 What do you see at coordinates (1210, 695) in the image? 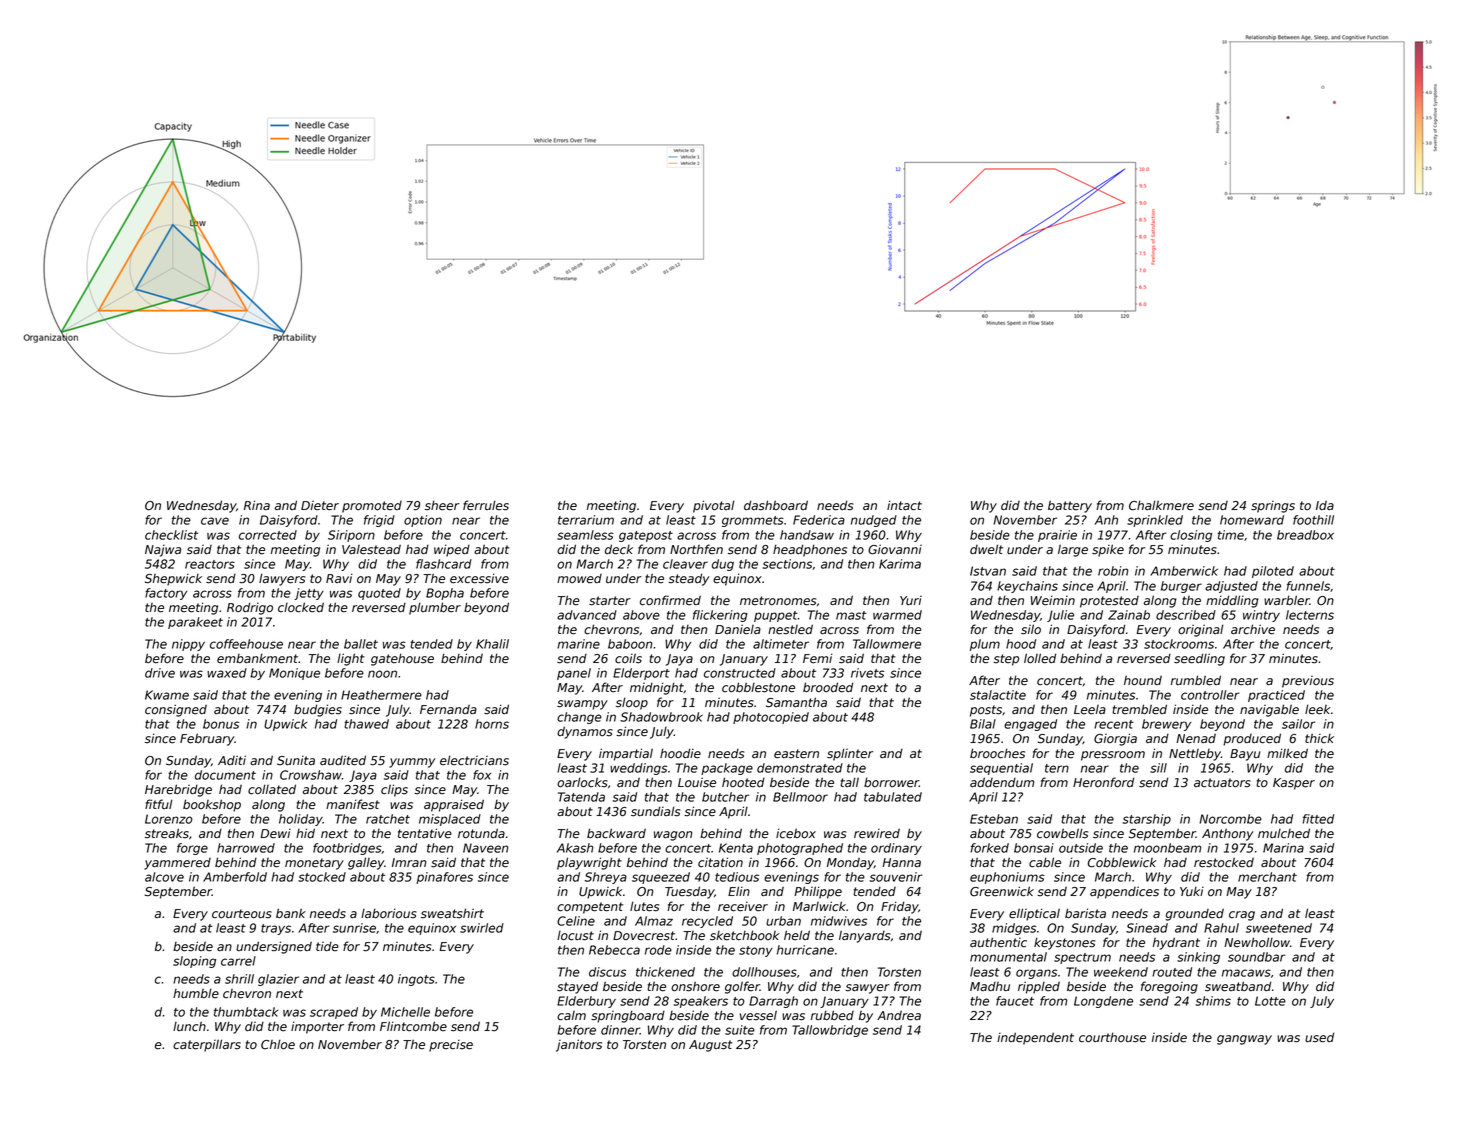
I see `controller` at bounding box center [1210, 695].
